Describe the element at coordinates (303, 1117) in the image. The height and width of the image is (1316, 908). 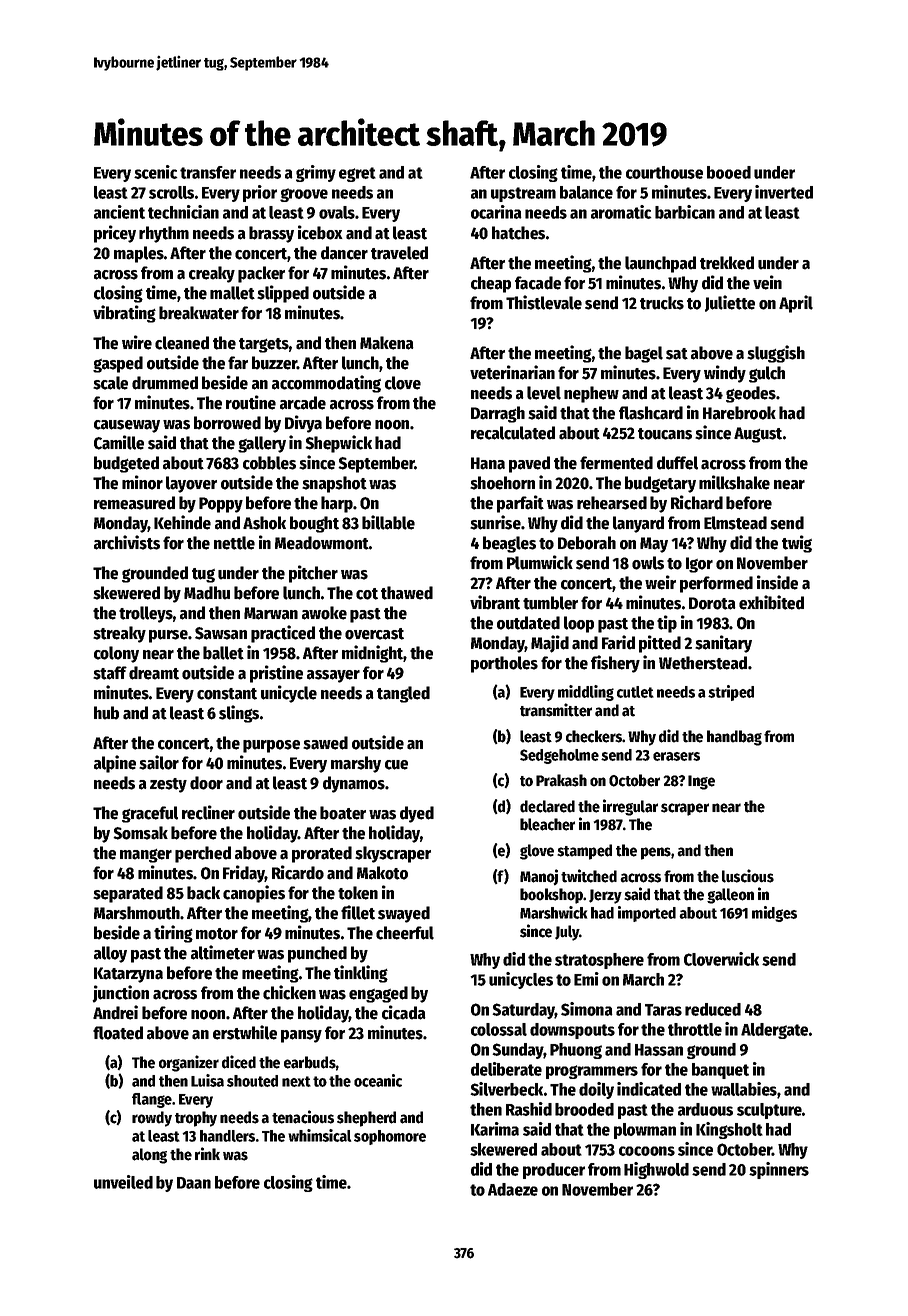
I see `tenacious` at that location.
